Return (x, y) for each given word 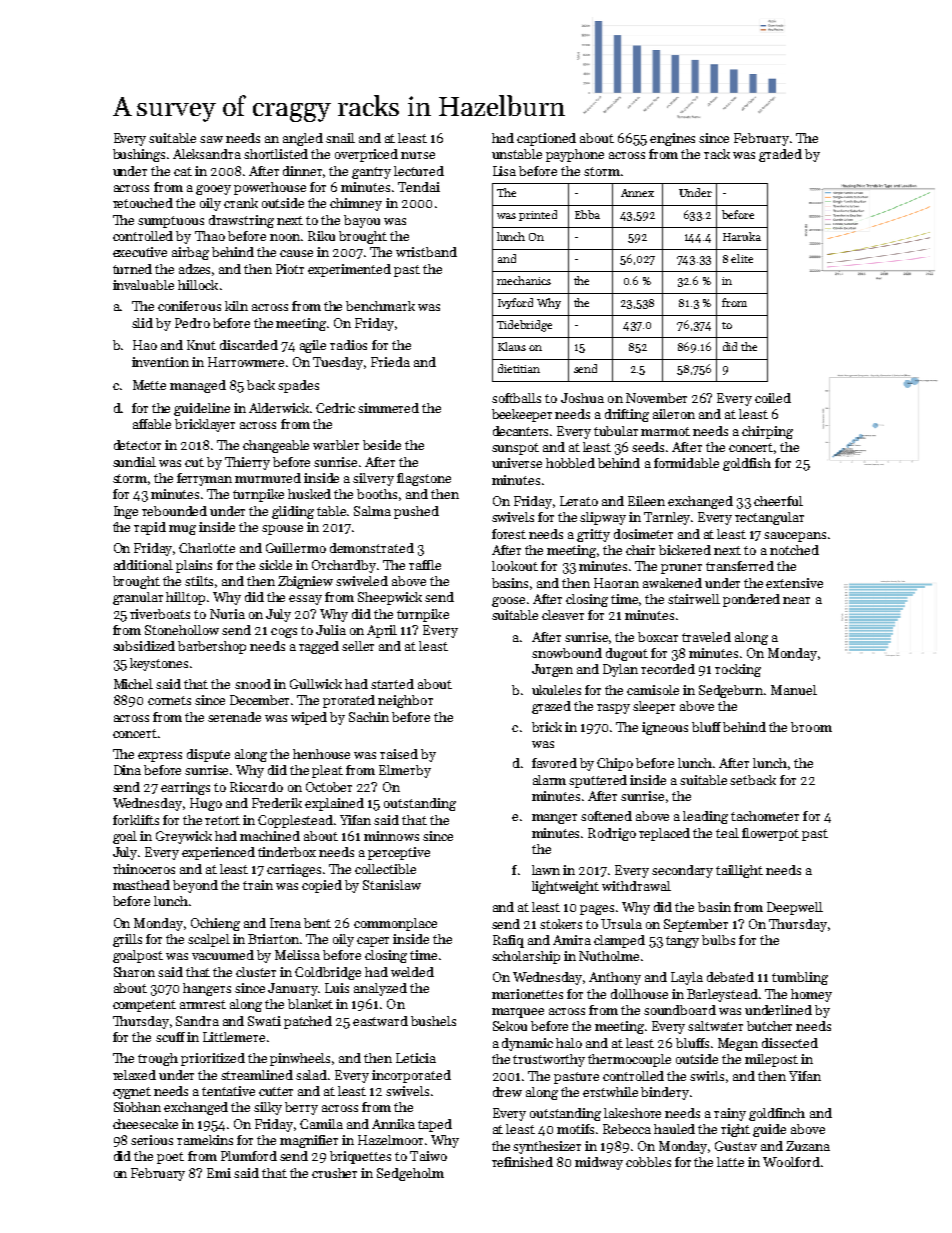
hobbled (570, 463)
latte (730, 1162)
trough (158, 1059)
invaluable (143, 285)
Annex (637, 193)
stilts (199, 581)
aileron (674, 414)
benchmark (380, 306)
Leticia (416, 1058)
